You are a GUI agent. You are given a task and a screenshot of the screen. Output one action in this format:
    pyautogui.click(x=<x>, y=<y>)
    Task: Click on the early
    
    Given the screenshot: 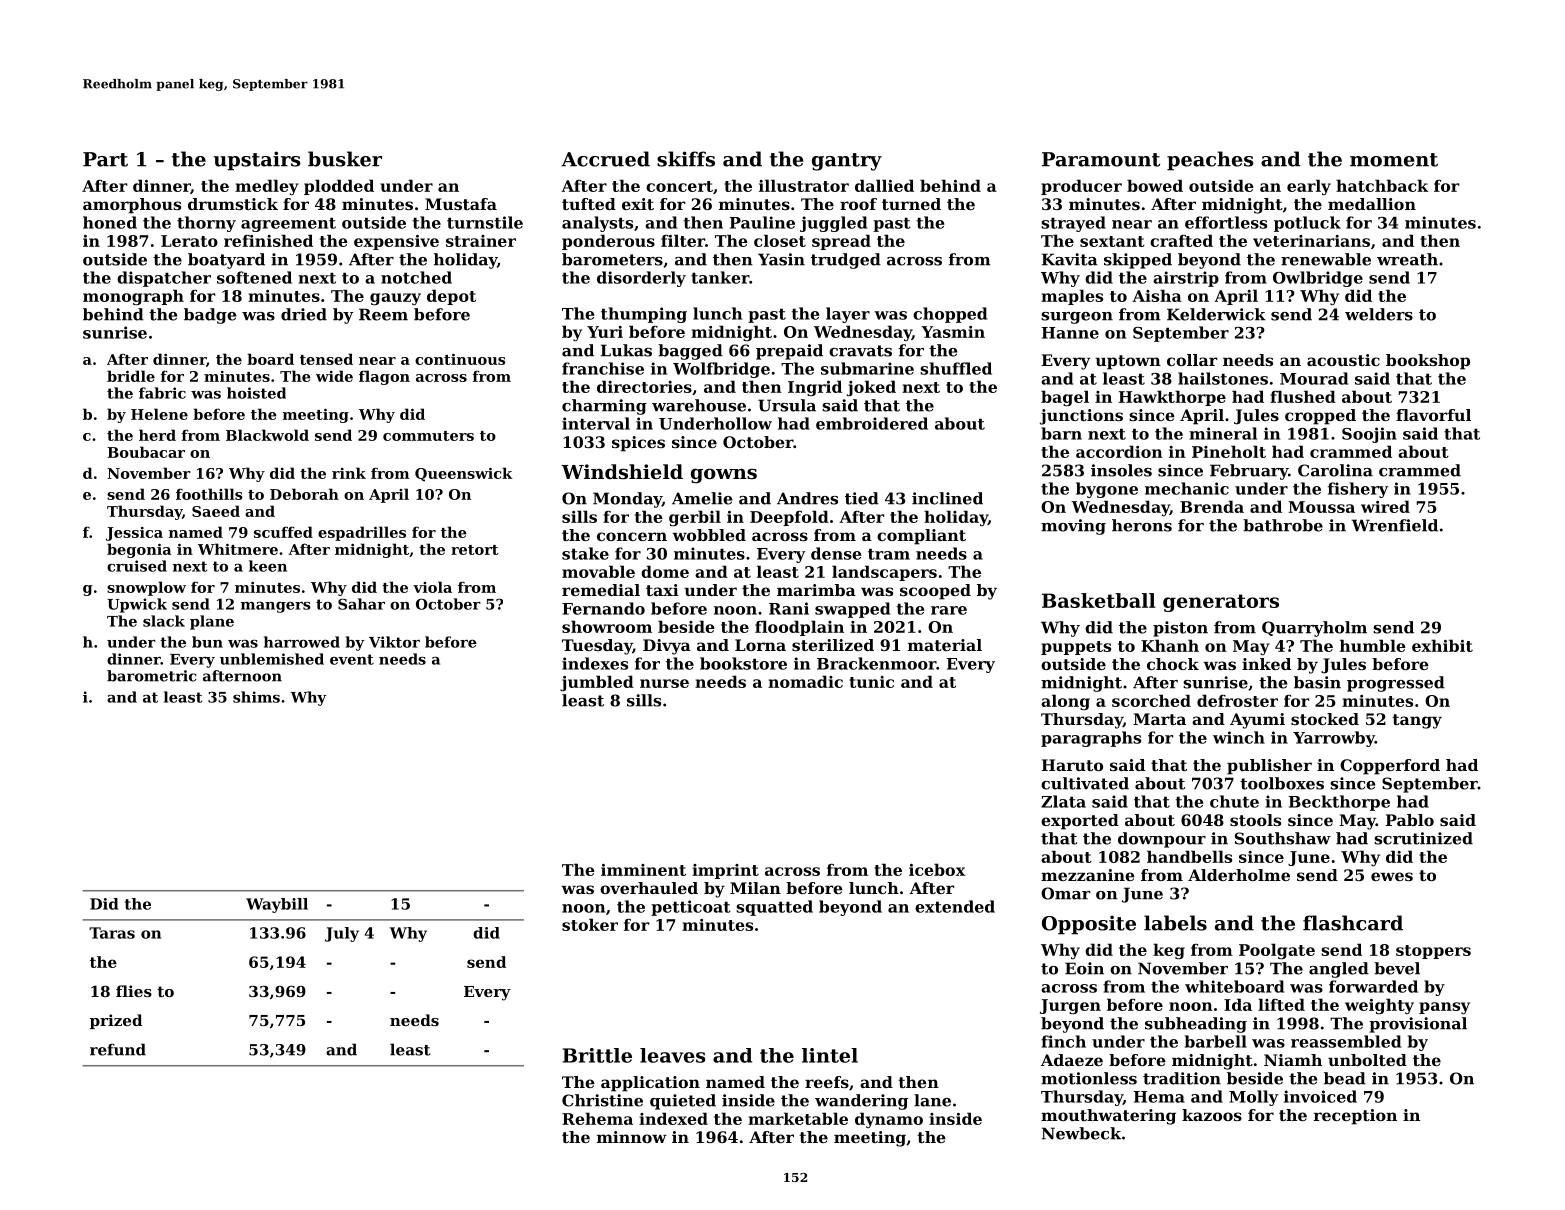 What is the action you would take?
    pyautogui.click(x=1309, y=187)
